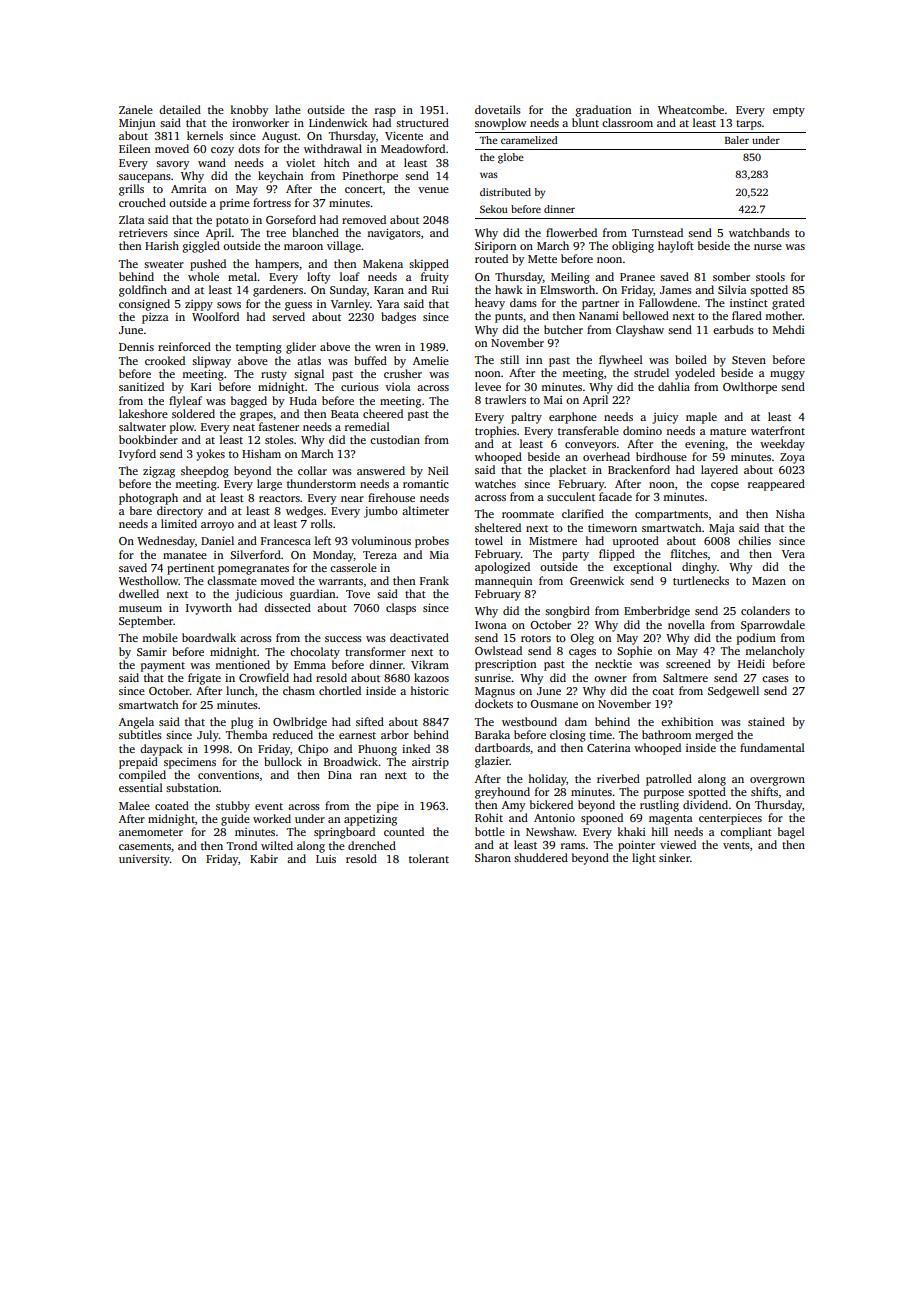  Describe the element at coordinates (149, 580) in the document. I see `Westhollow` at that location.
